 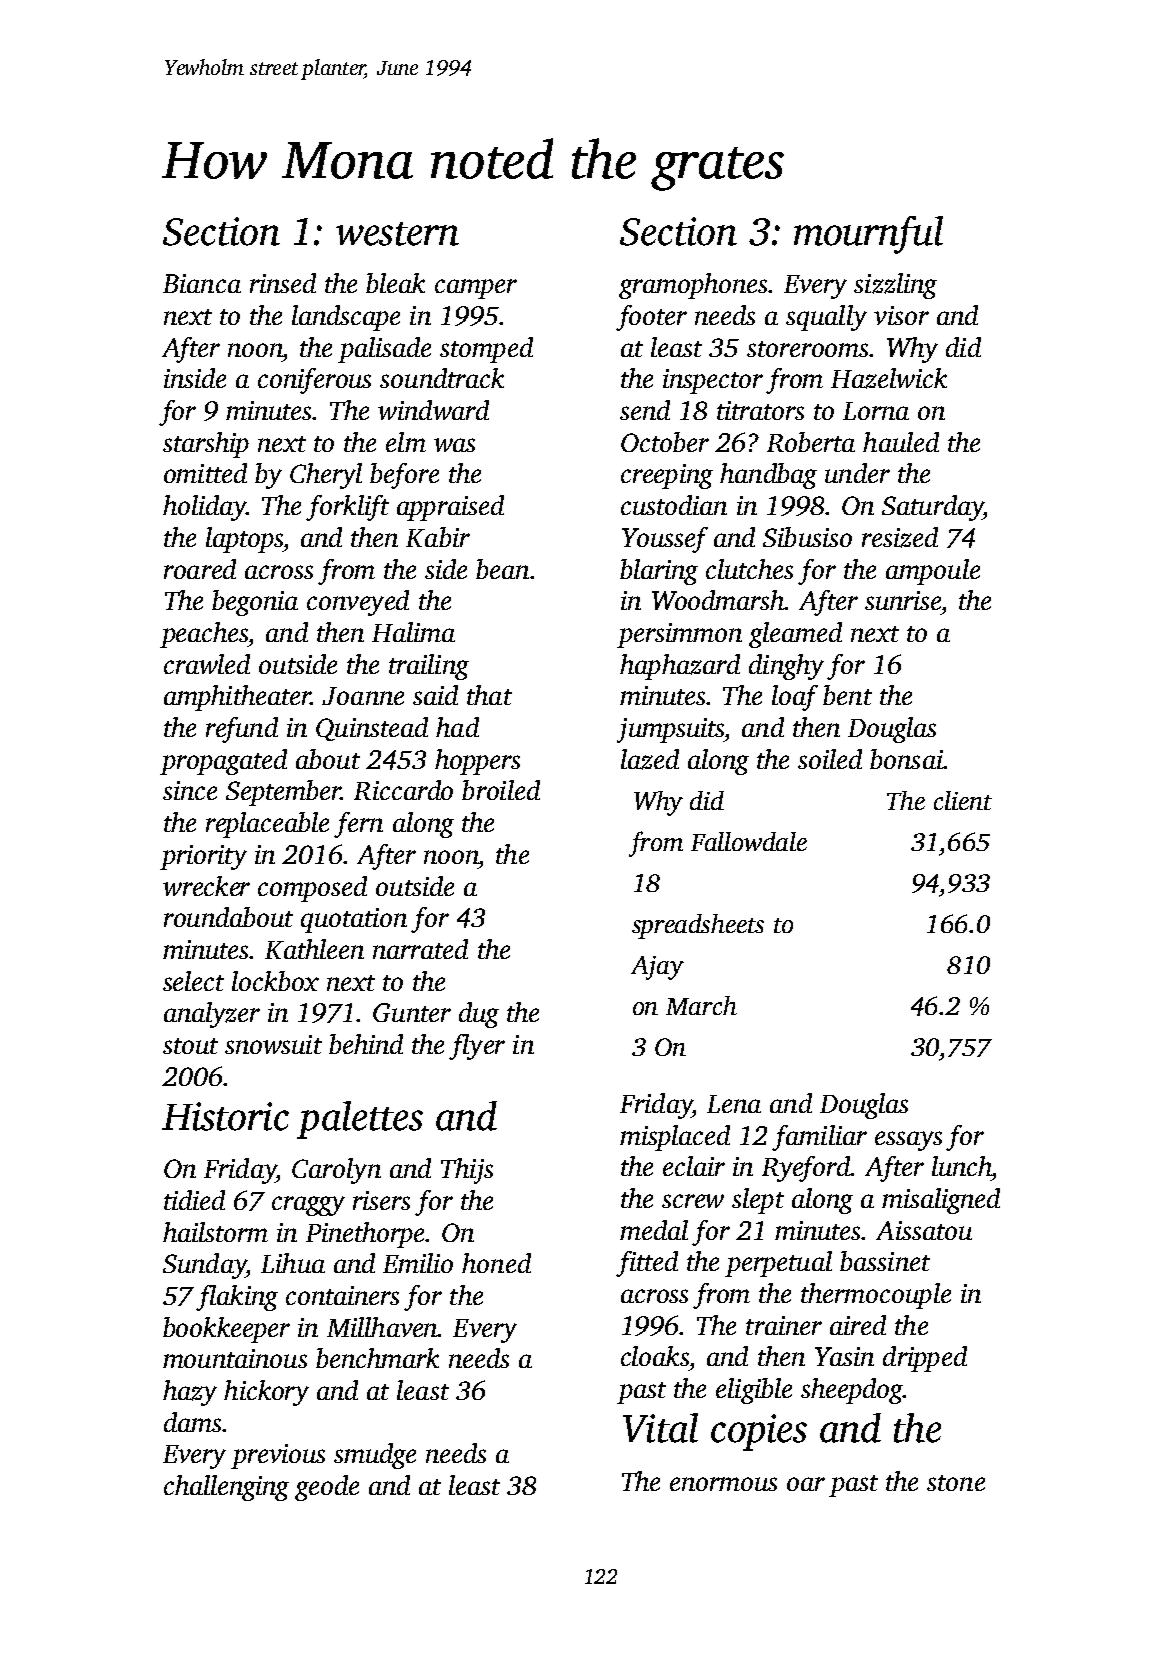 I want to click on smudge, so click(x=375, y=1456).
